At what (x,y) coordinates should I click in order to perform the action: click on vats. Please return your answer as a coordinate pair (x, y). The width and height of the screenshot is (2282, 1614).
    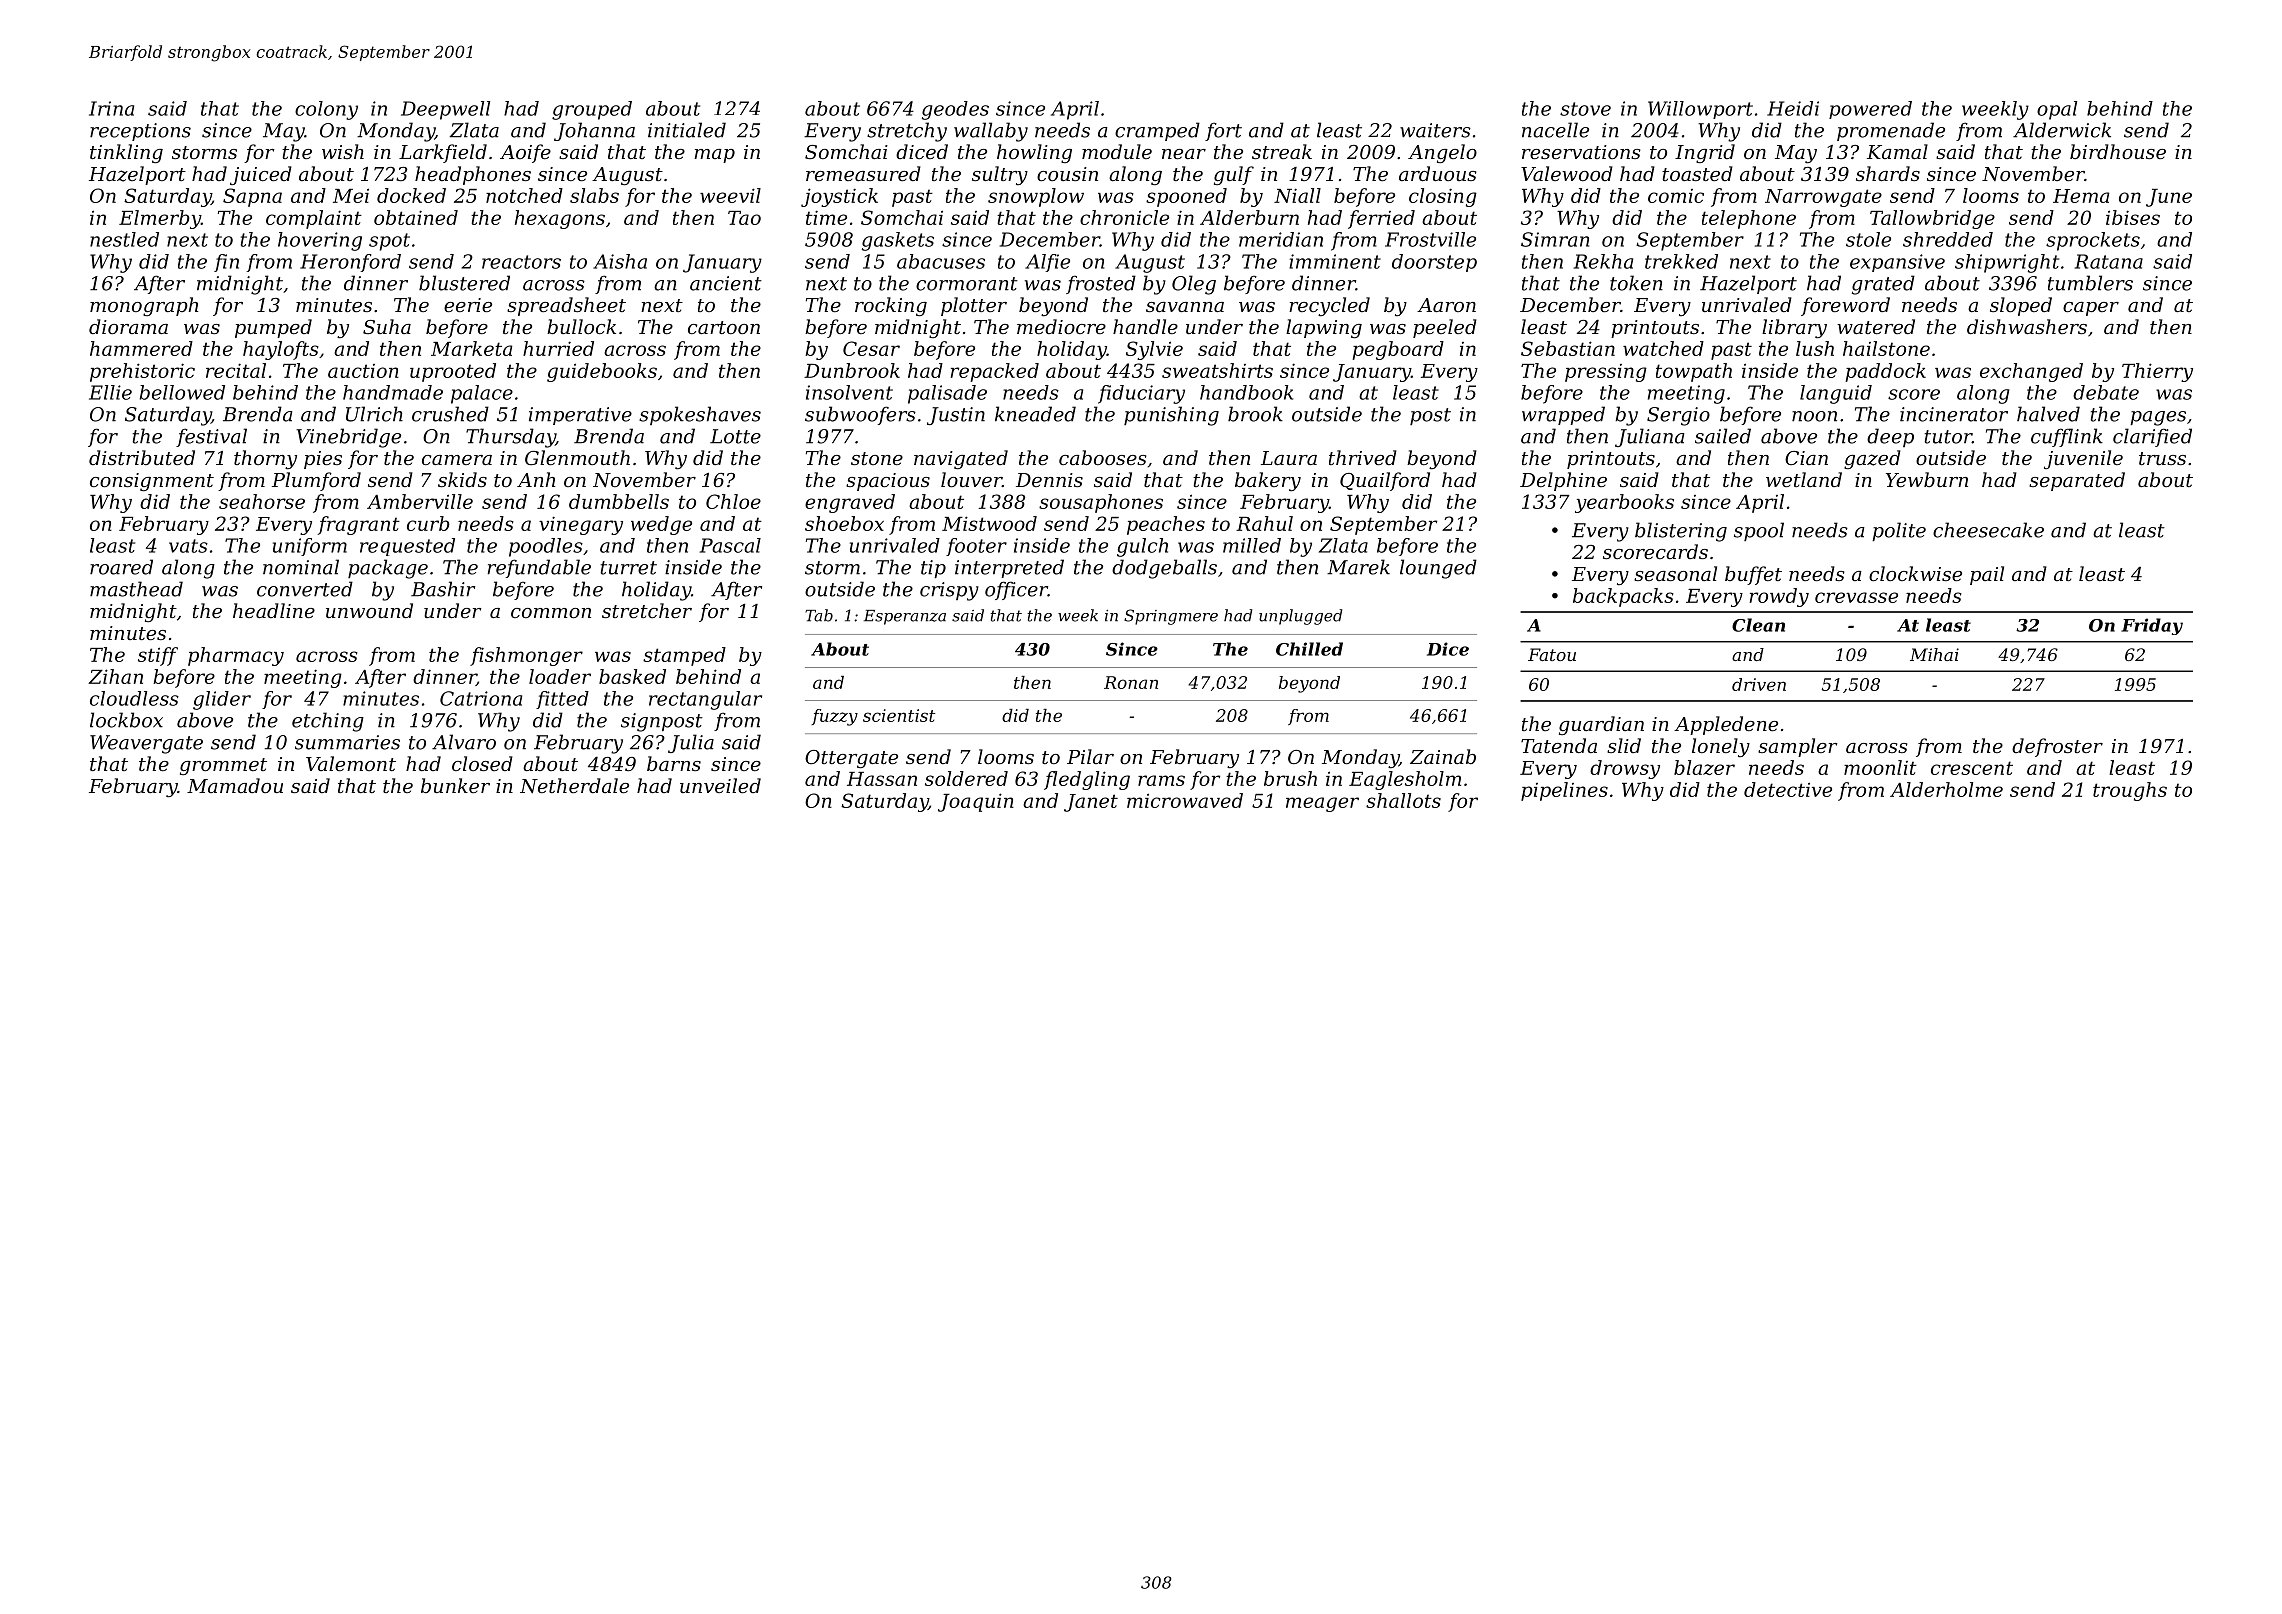
    Looking at the image, I should click on (188, 546).
